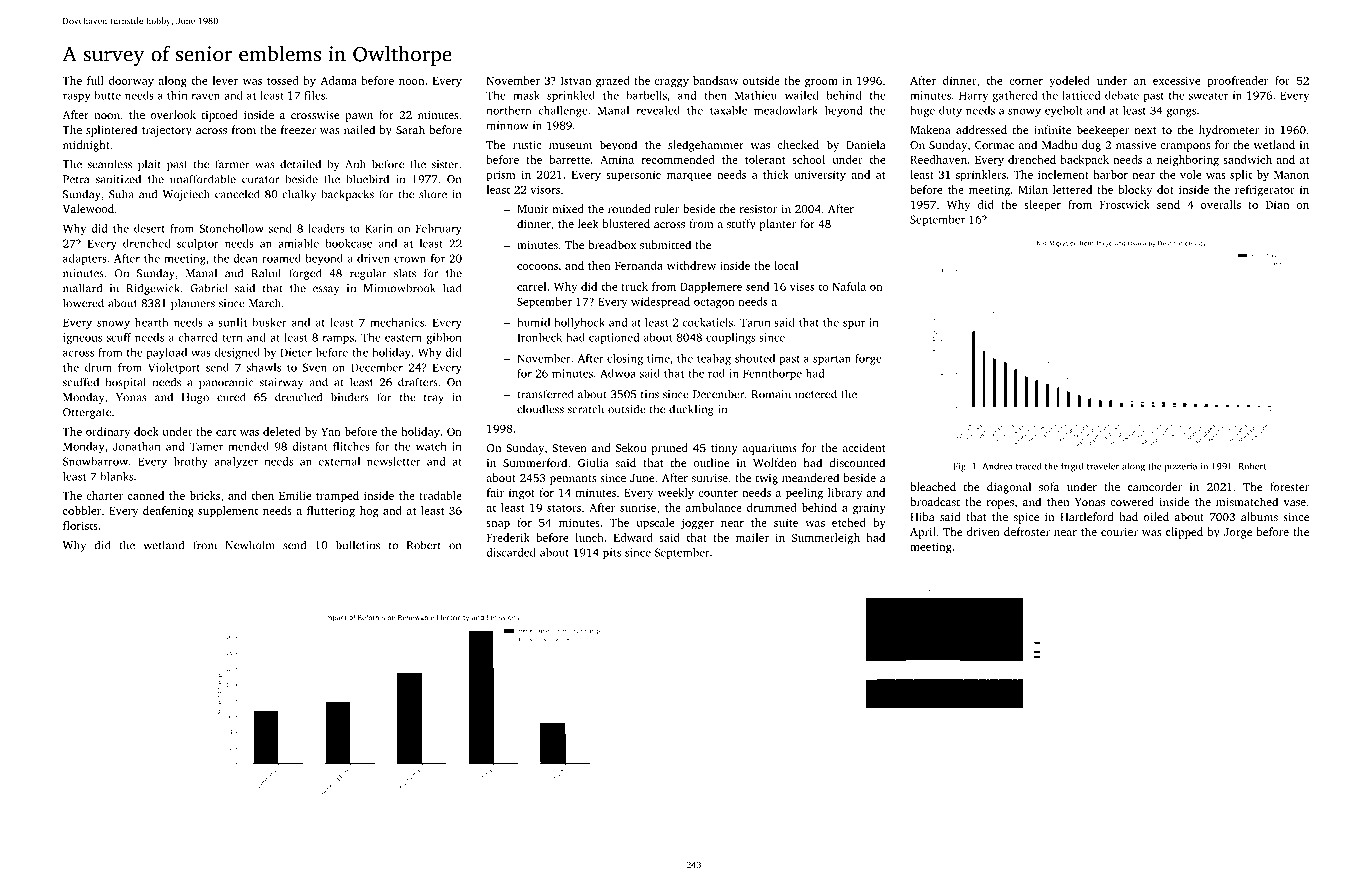 The width and height of the screenshot is (1372, 887). What do you see at coordinates (434, 399) in the screenshot?
I see `tray` at bounding box center [434, 399].
